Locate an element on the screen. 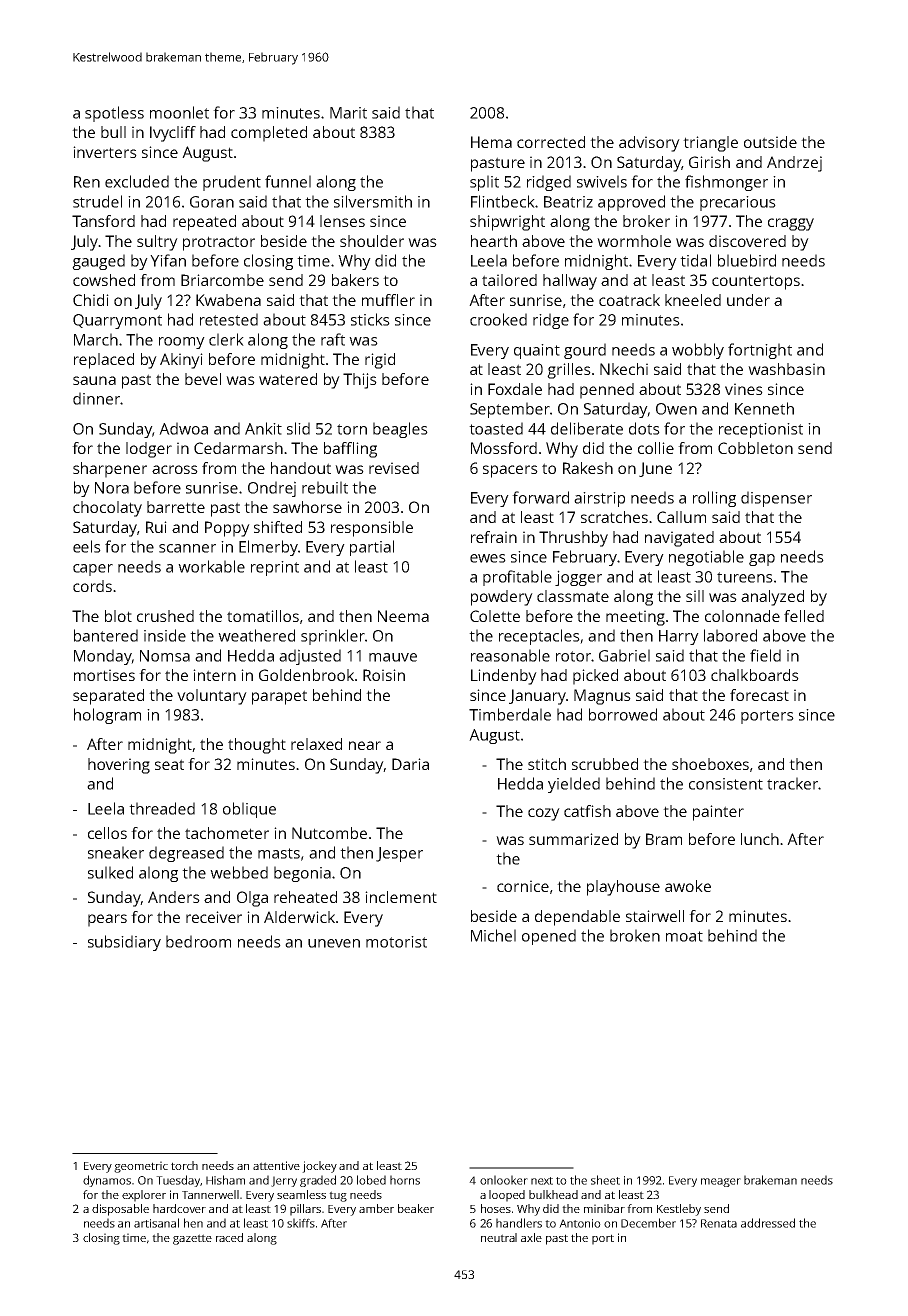 This screenshot has height=1316, width=908. Hisham is located at coordinates (225, 1180).
